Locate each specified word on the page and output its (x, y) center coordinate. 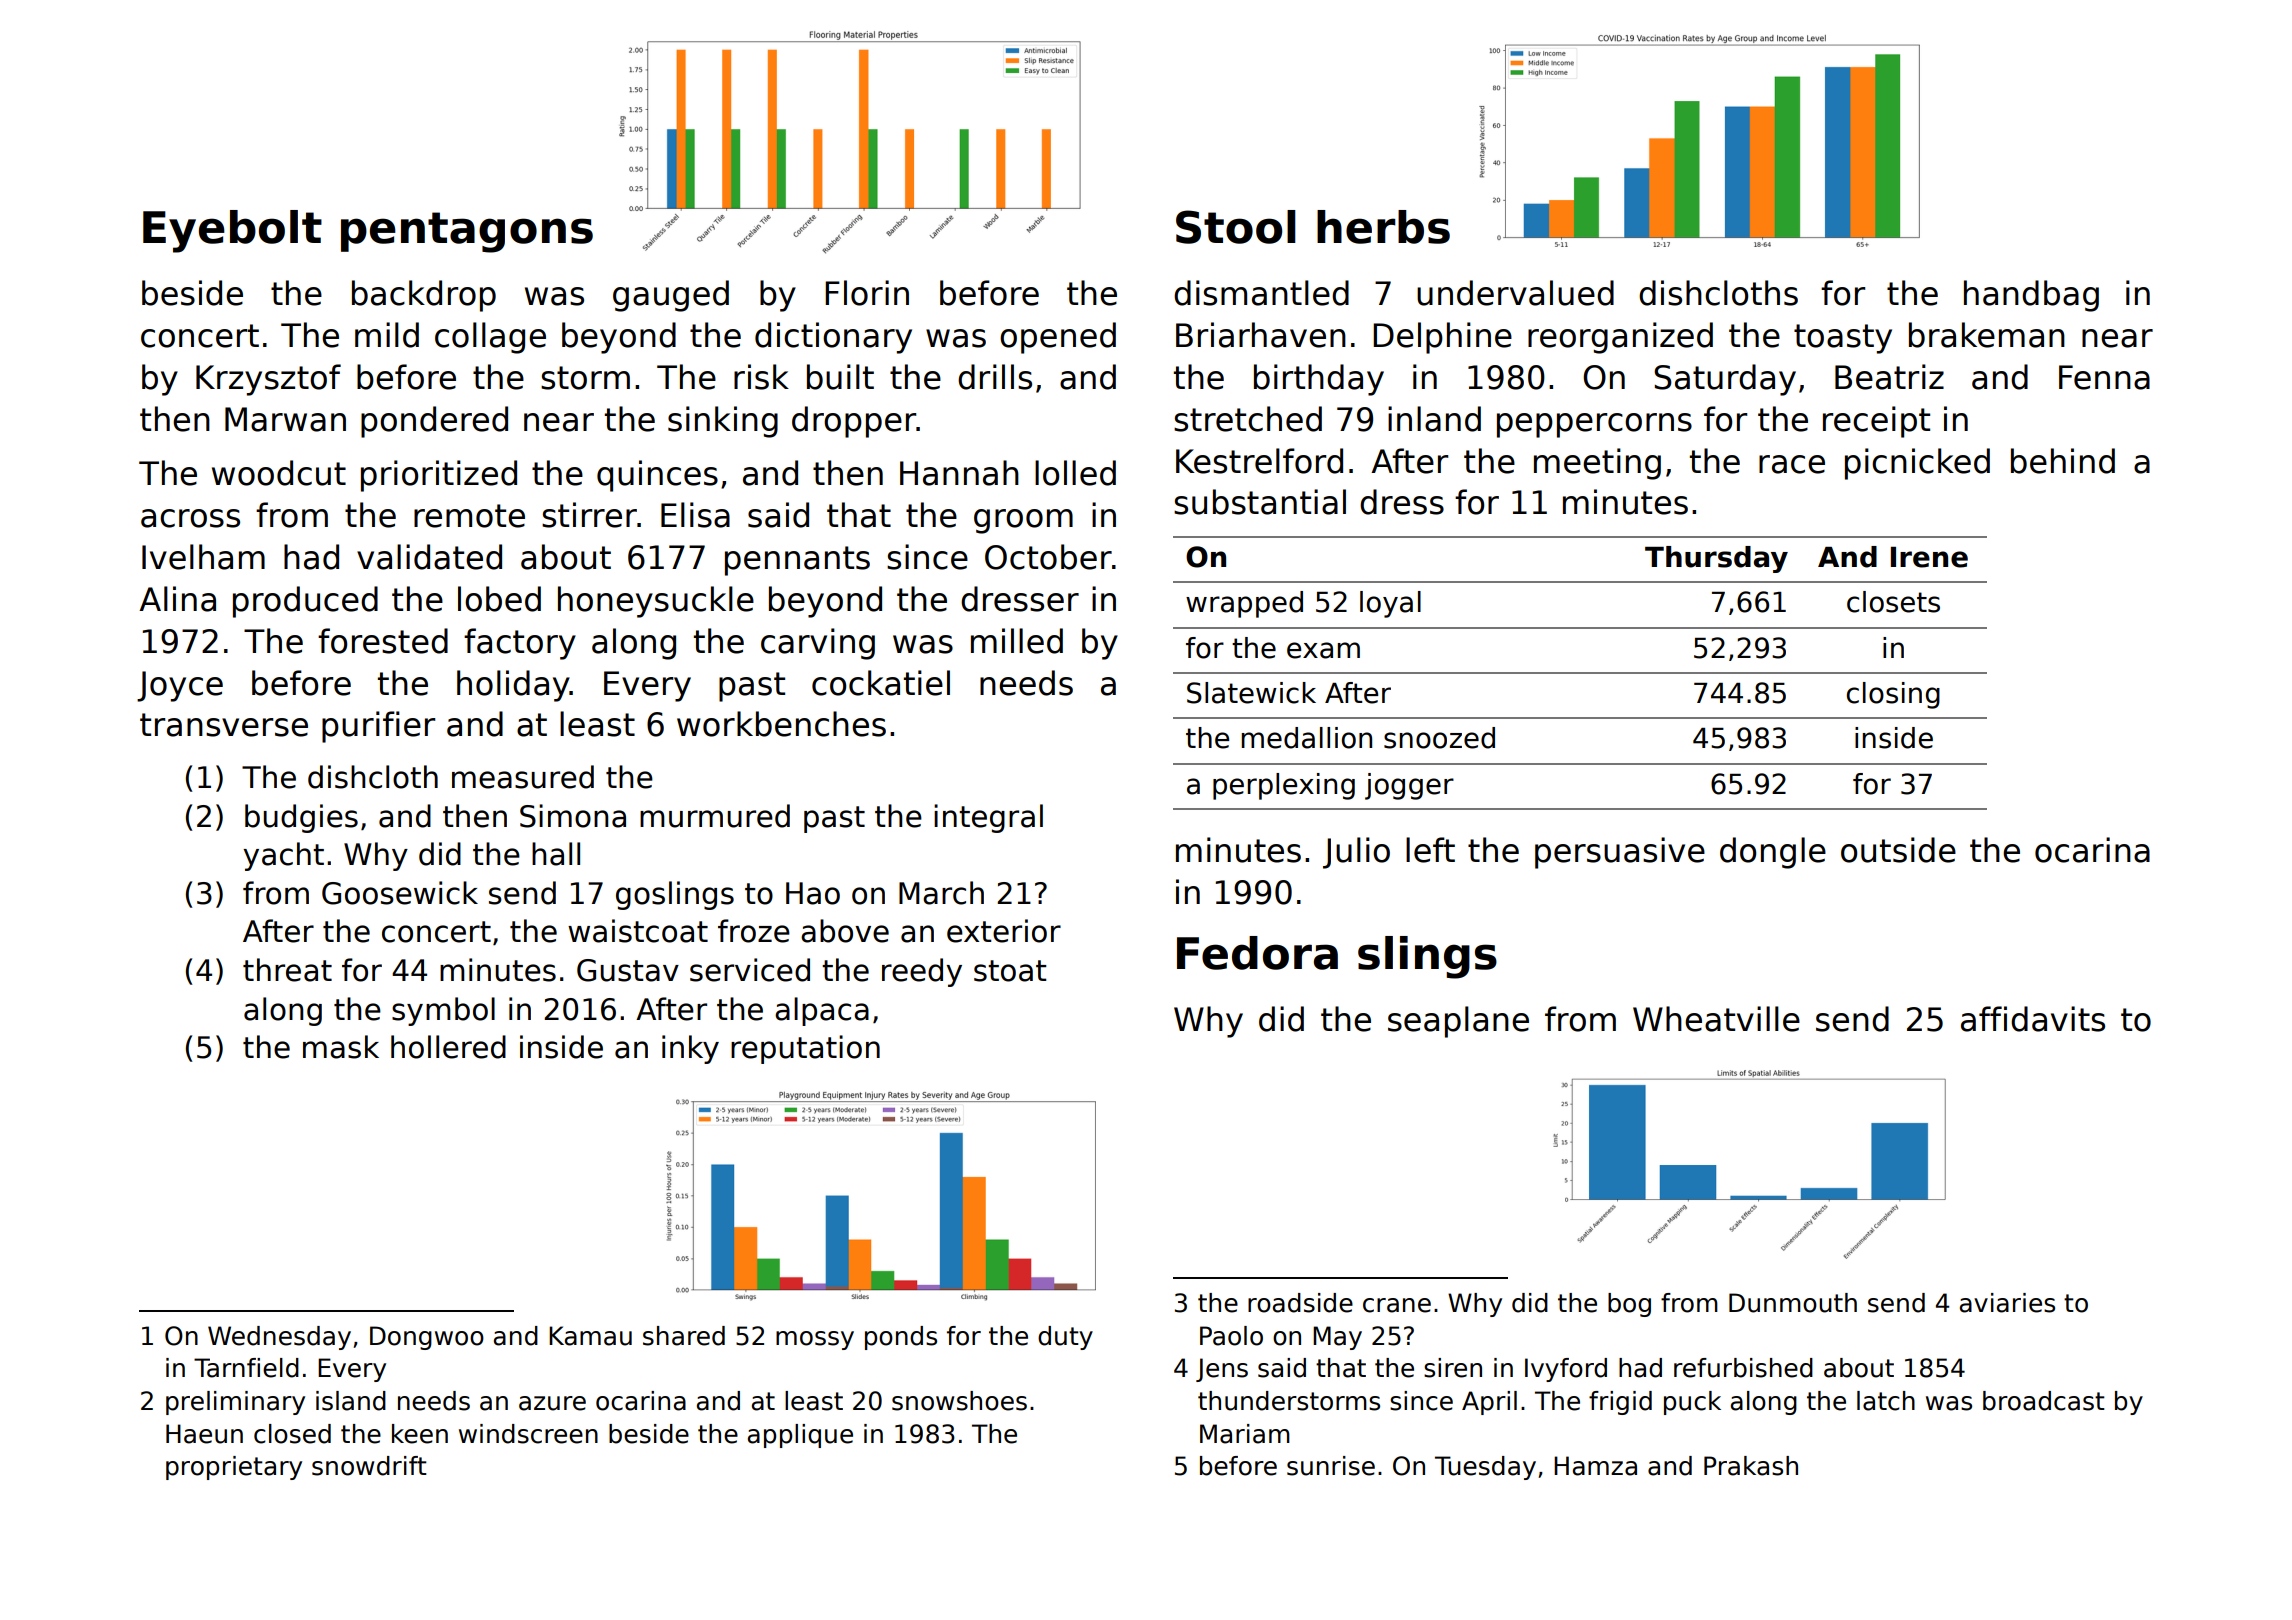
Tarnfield (246, 1368)
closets (1893, 602)
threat (287, 970)
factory (520, 644)
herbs (1383, 227)
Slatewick (1251, 693)
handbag (2031, 296)
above (845, 931)
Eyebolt (232, 231)
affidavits (2033, 1019)
